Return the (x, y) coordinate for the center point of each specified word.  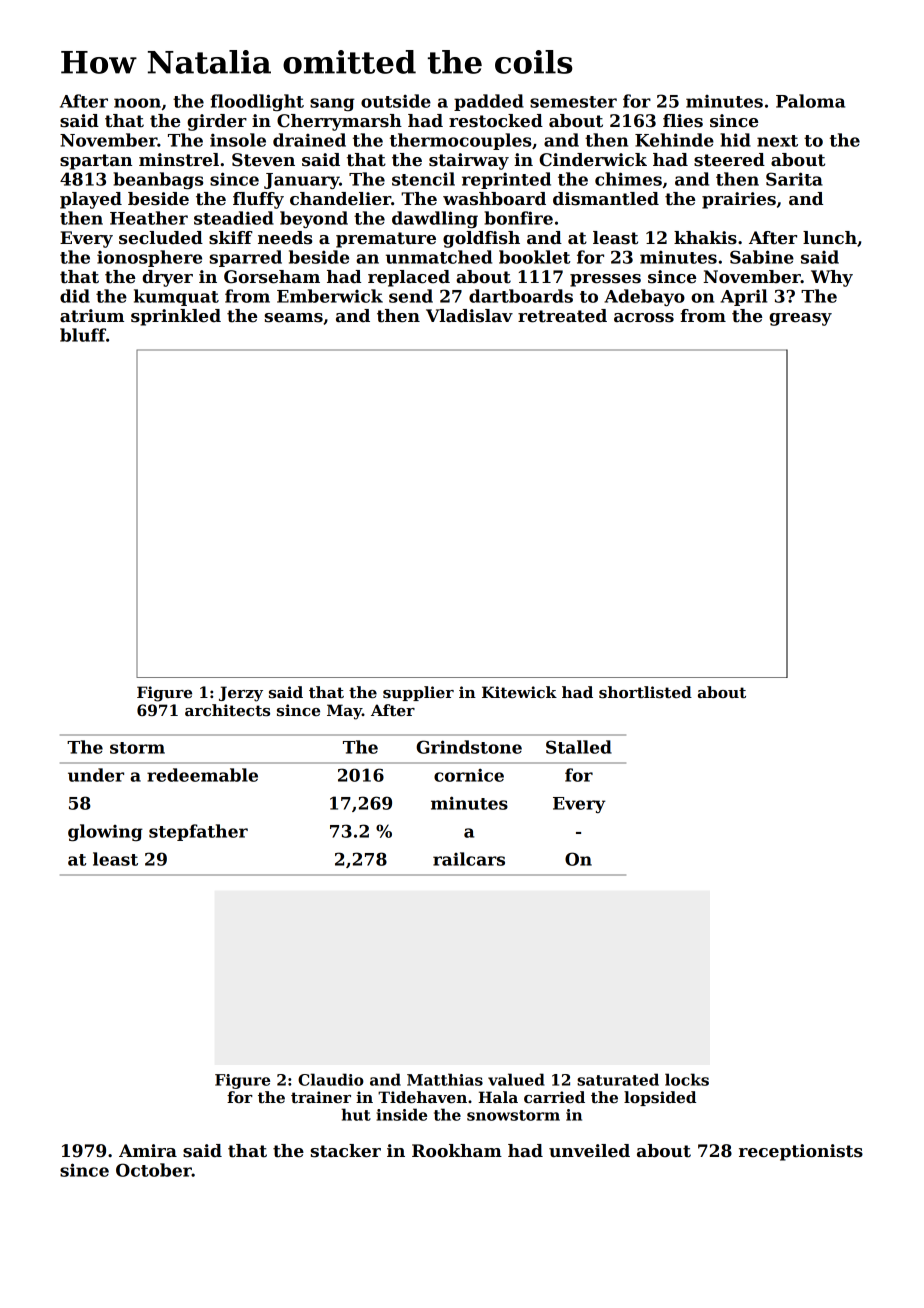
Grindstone (469, 747)
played (91, 200)
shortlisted (645, 692)
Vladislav (469, 316)
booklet (534, 257)
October (154, 1170)
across (644, 318)
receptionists (801, 1152)
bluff (83, 335)
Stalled (579, 747)
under (96, 775)
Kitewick (519, 692)
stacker (345, 1151)
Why (832, 278)
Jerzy (241, 694)
